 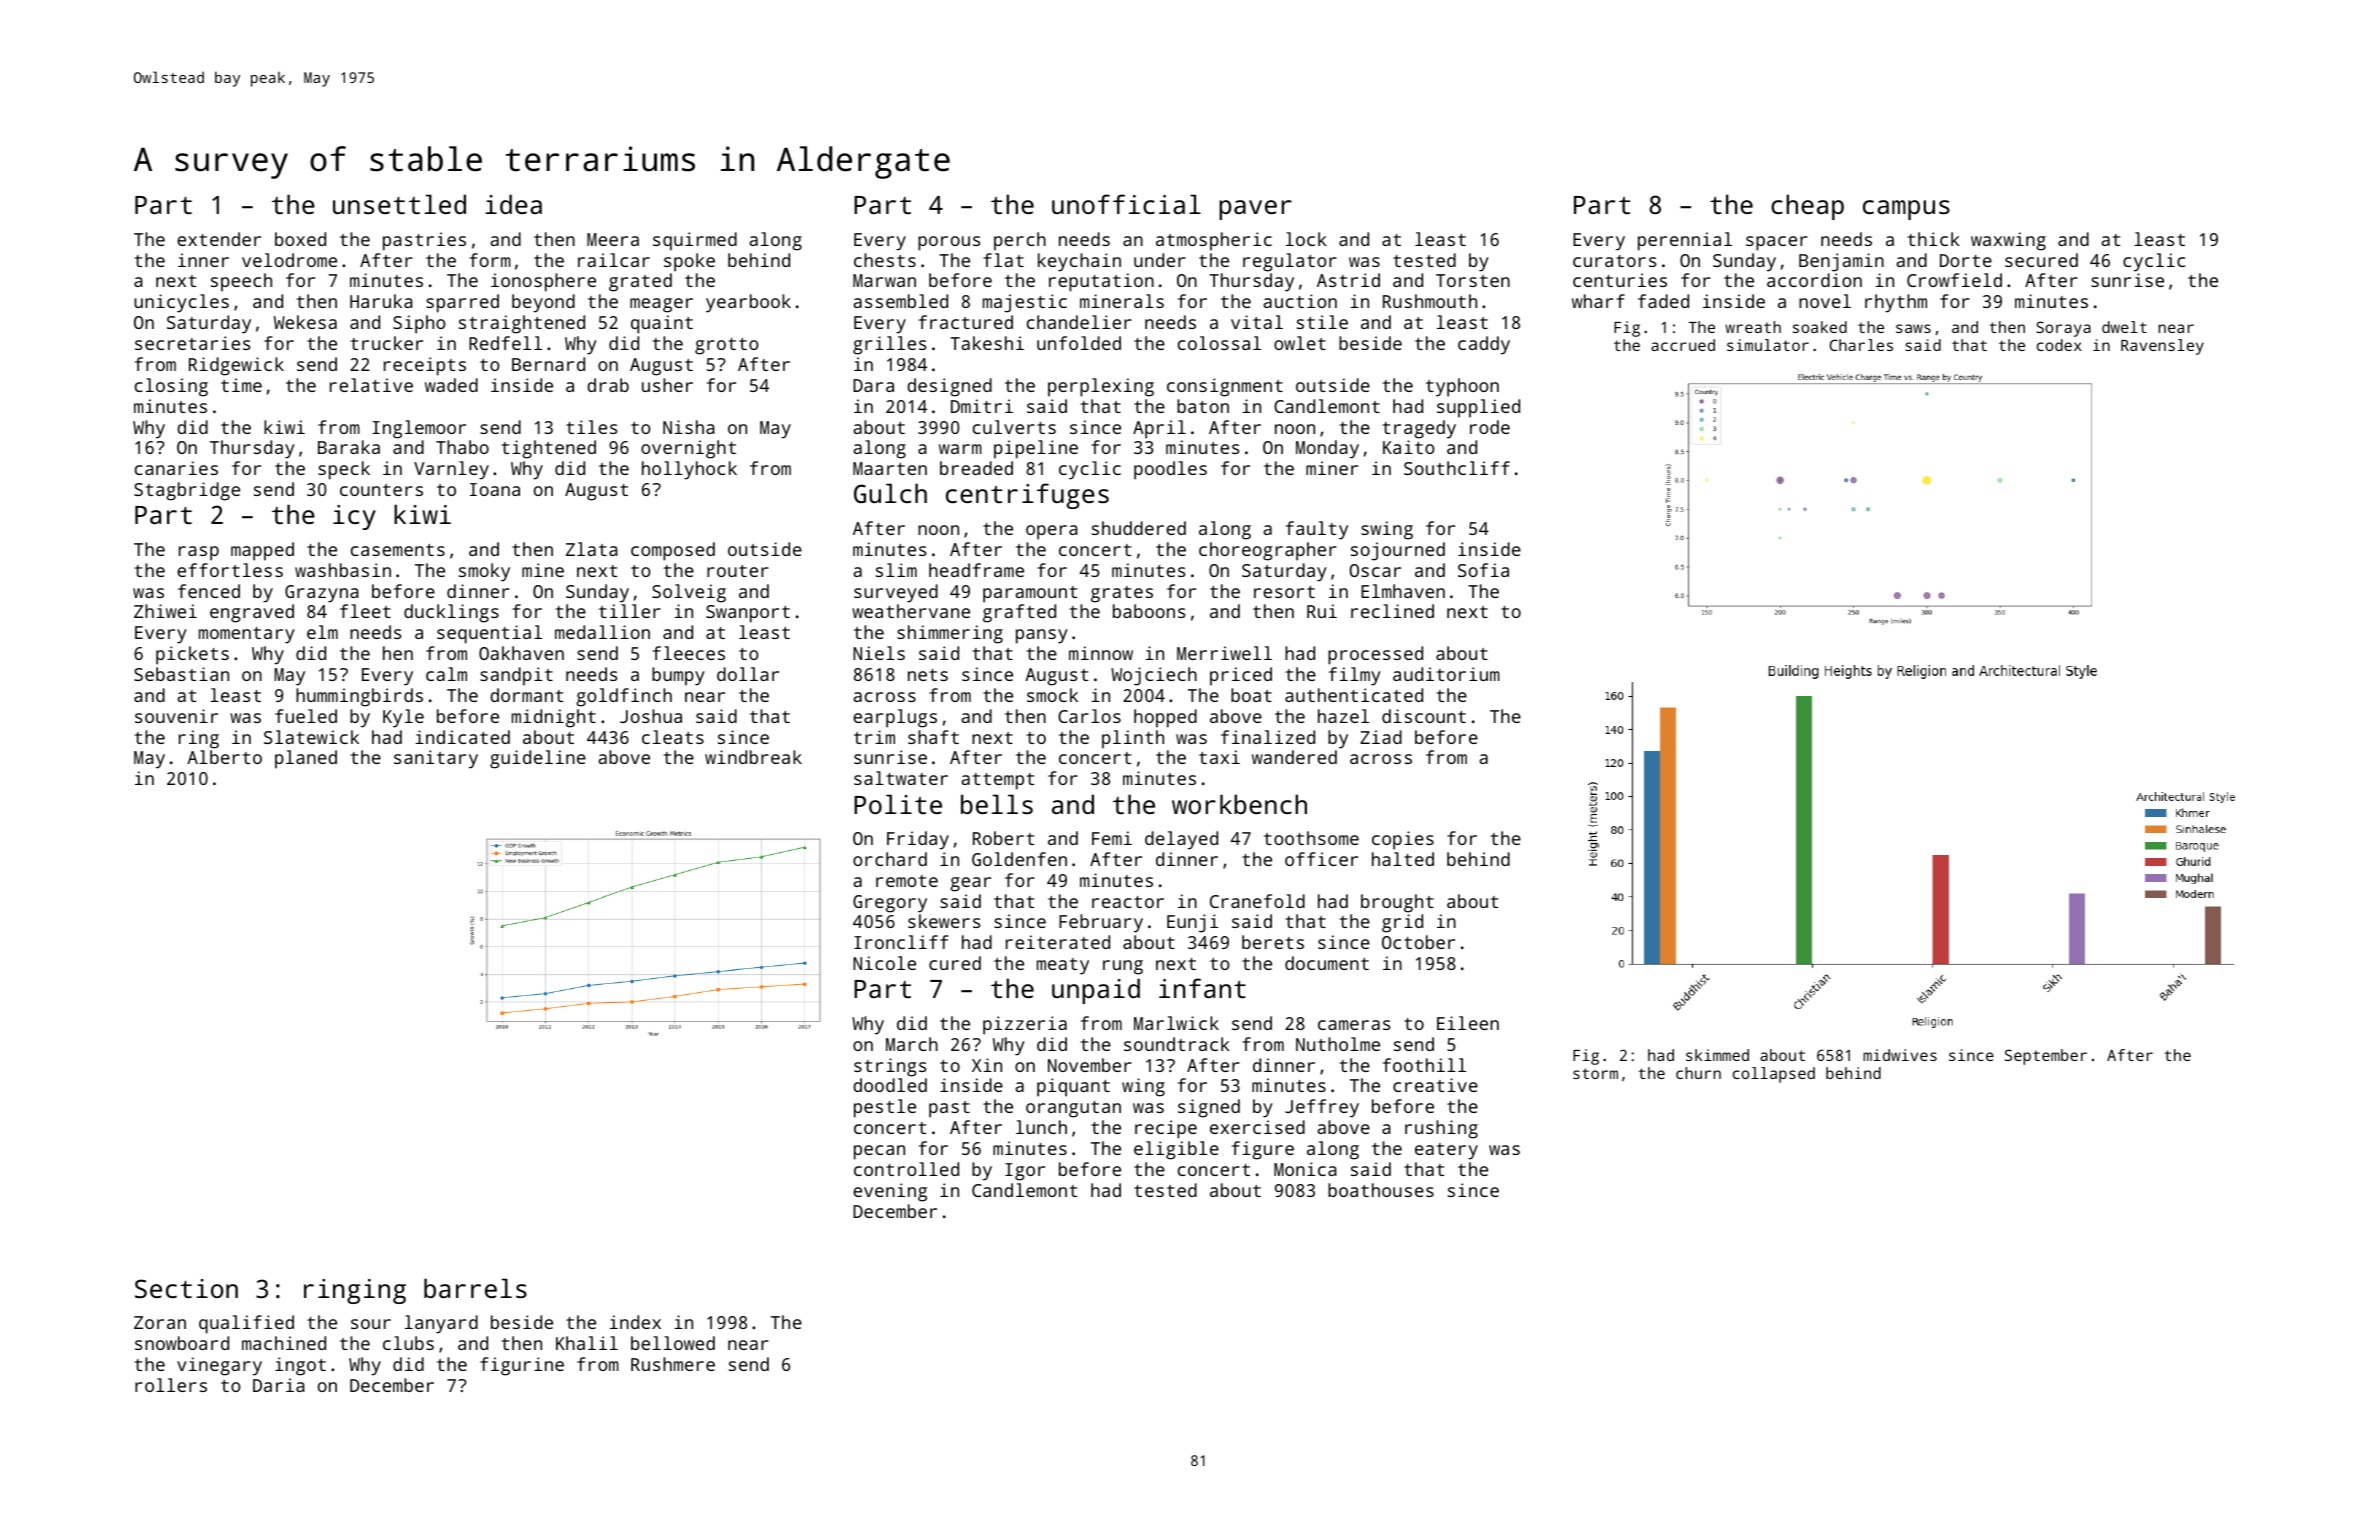 What do you see at coordinates (1435, 1085) in the page?
I see `creative` at bounding box center [1435, 1085].
